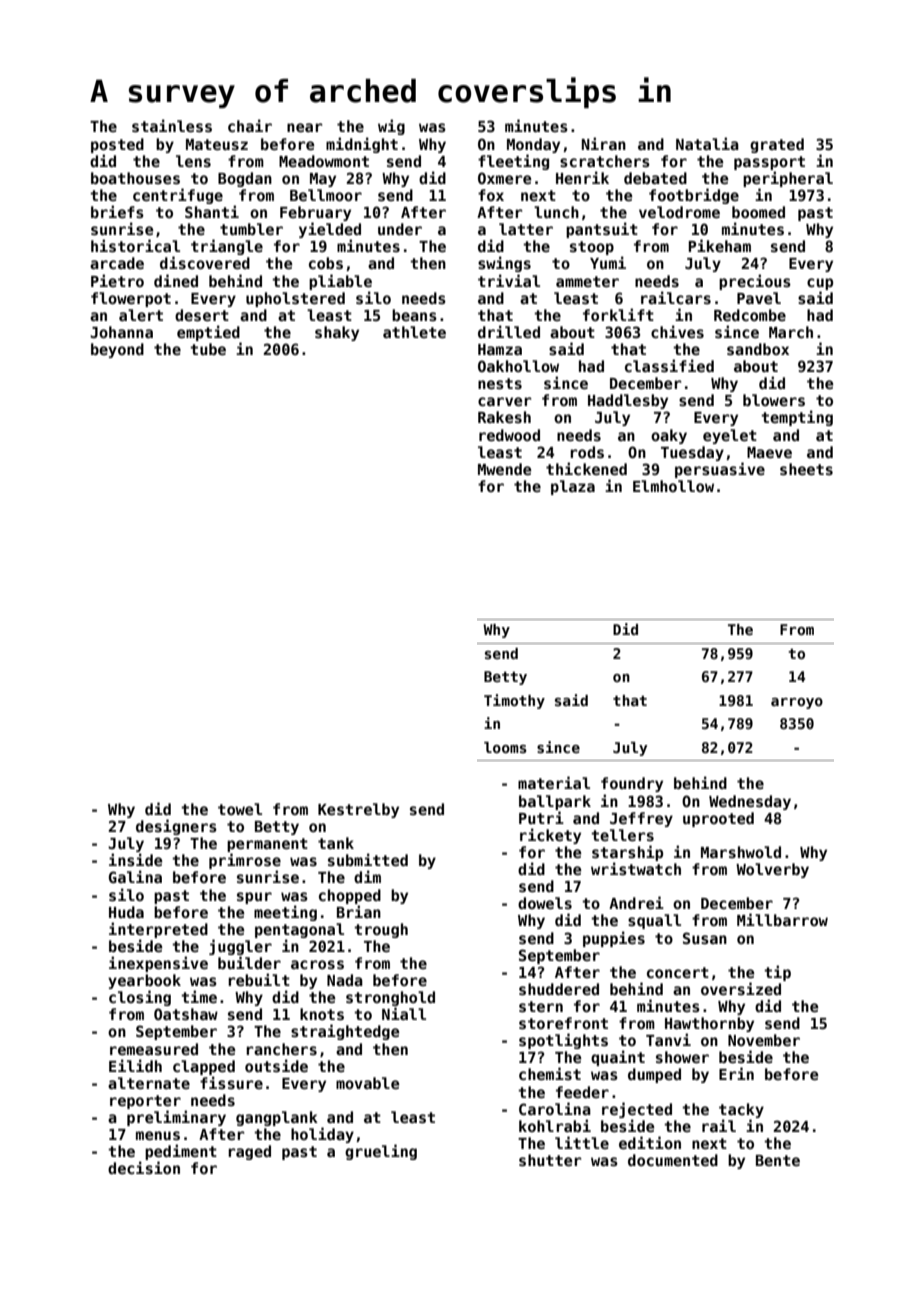  What do you see at coordinates (678, 972) in the page?
I see `concert` at bounding box center [678, 972].
